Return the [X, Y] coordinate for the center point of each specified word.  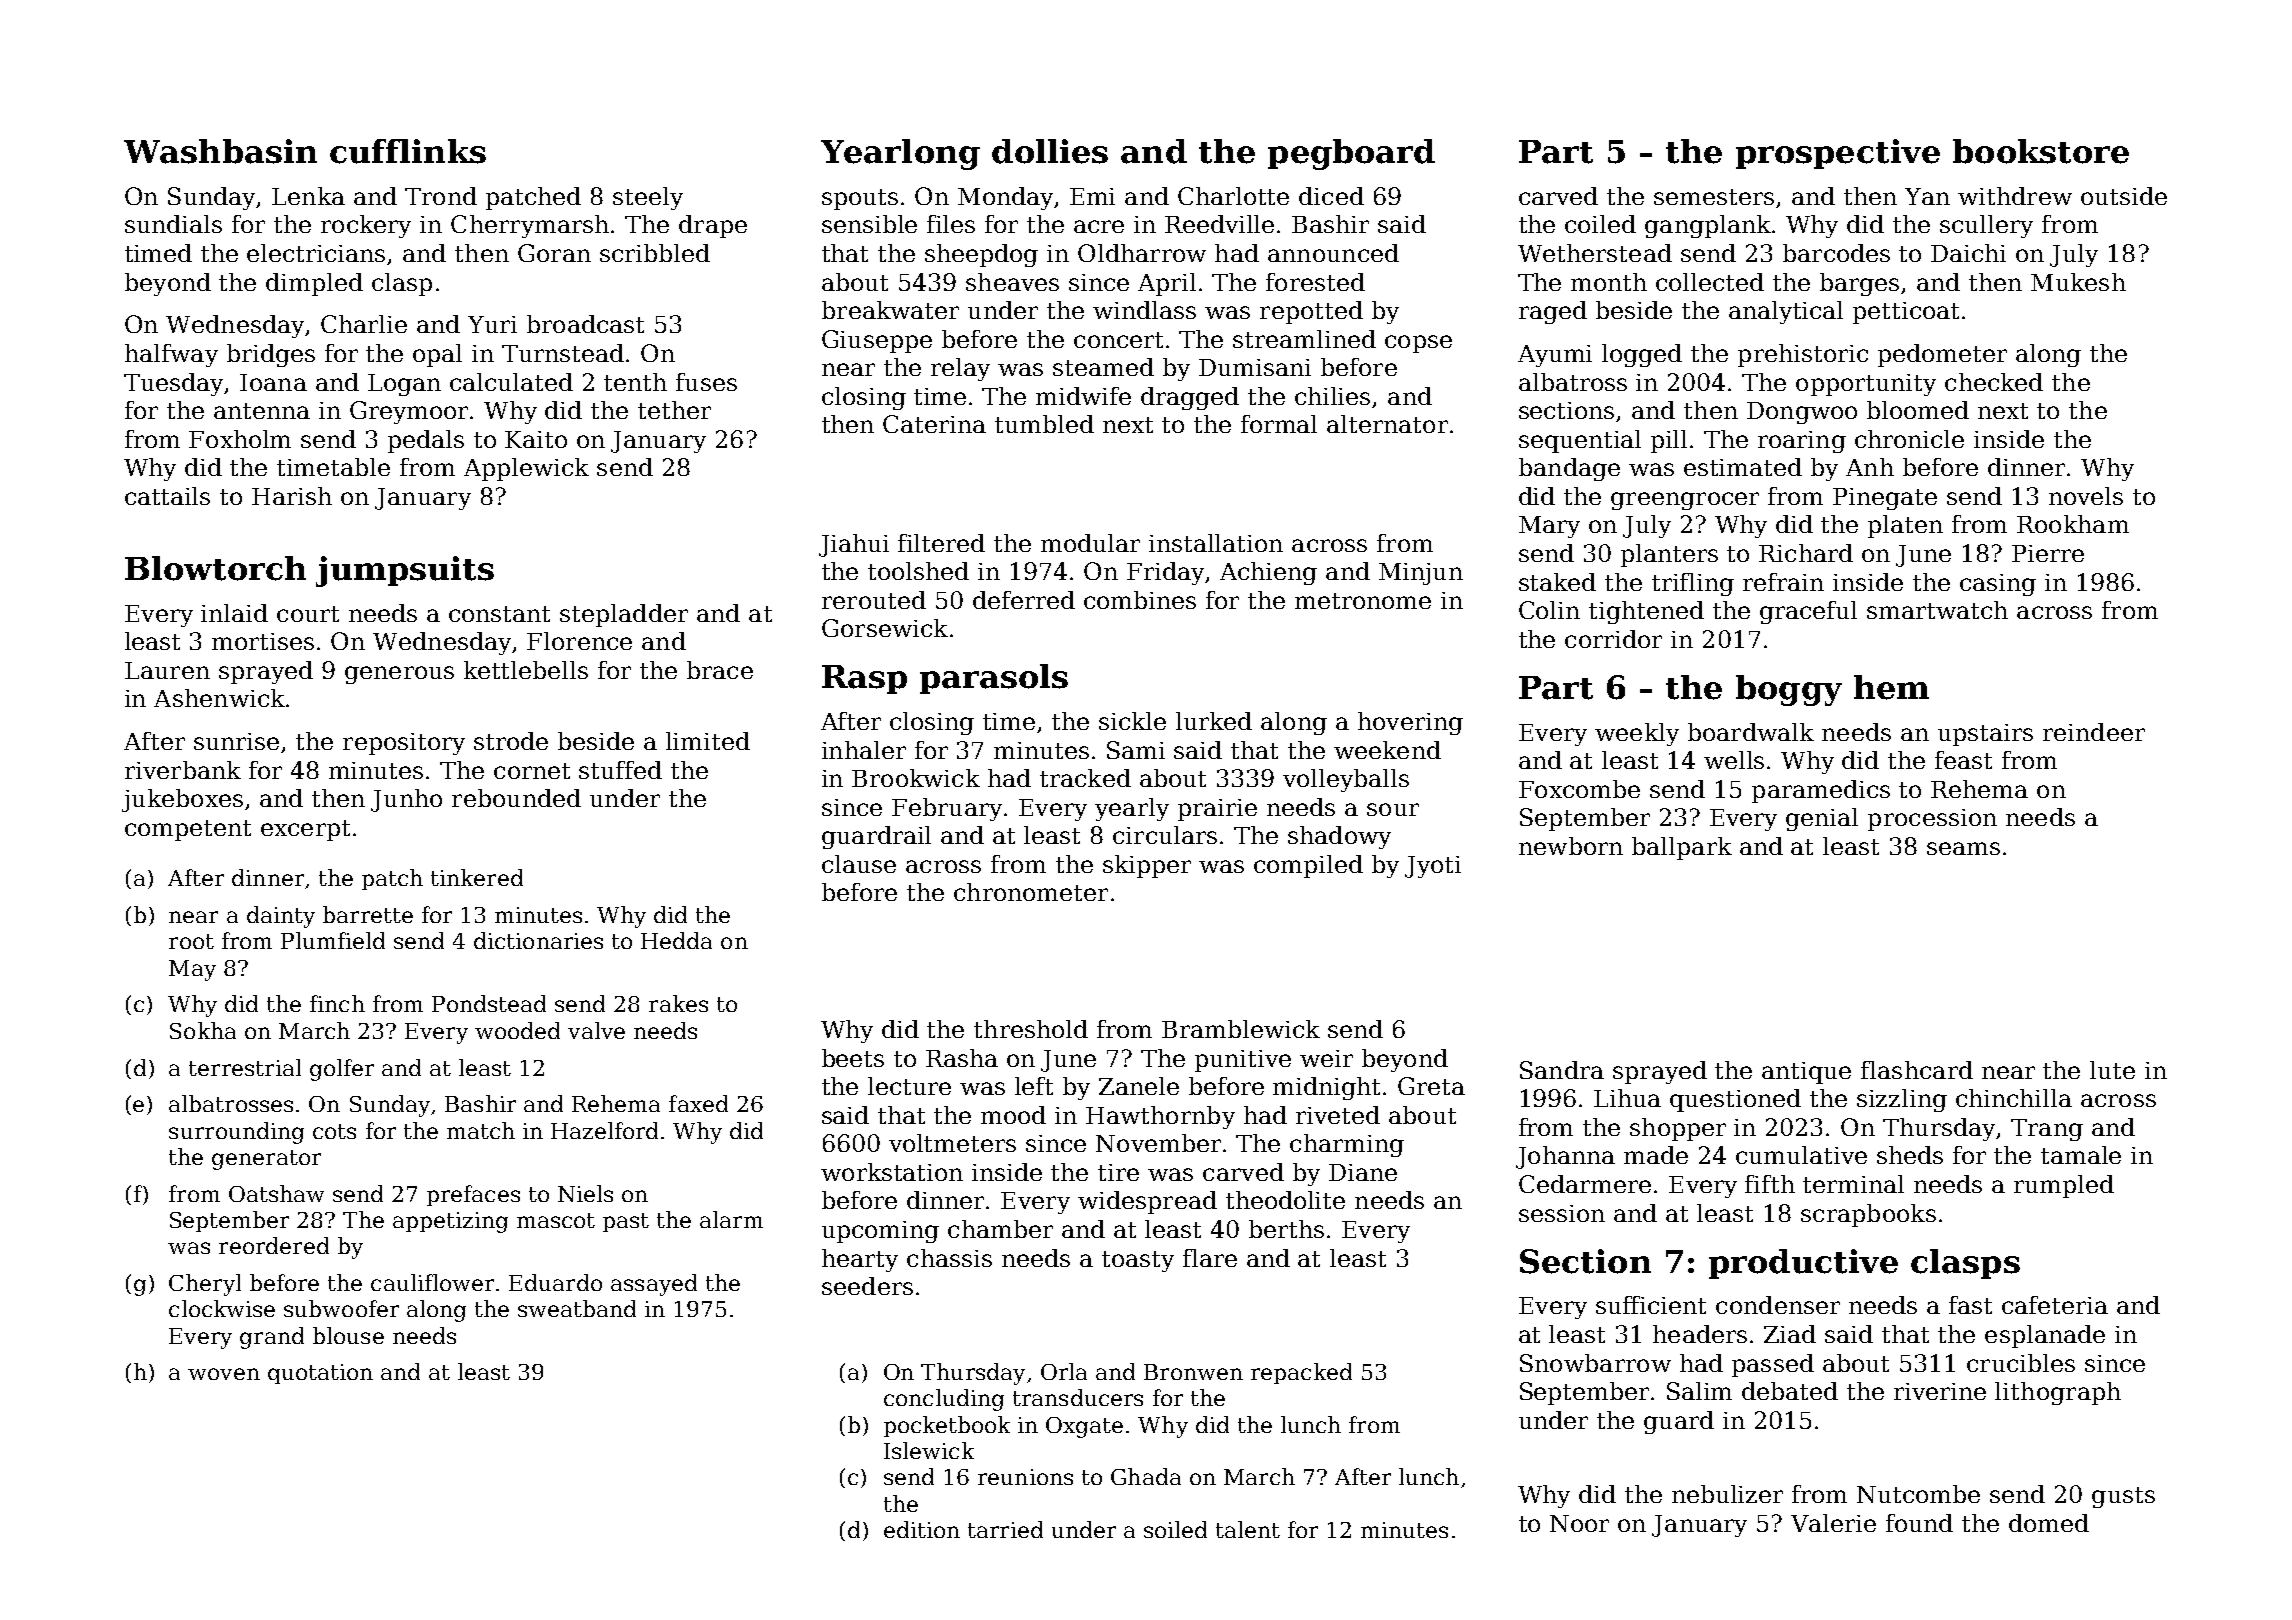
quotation [320, 1374]
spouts [860, 199]
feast [1963, 760]
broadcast [585, 324]
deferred [1024, 600]
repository [404, 744]
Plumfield [333, 940]
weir [1326, 1058]
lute [2112, 1070]
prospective [1838, 154]
